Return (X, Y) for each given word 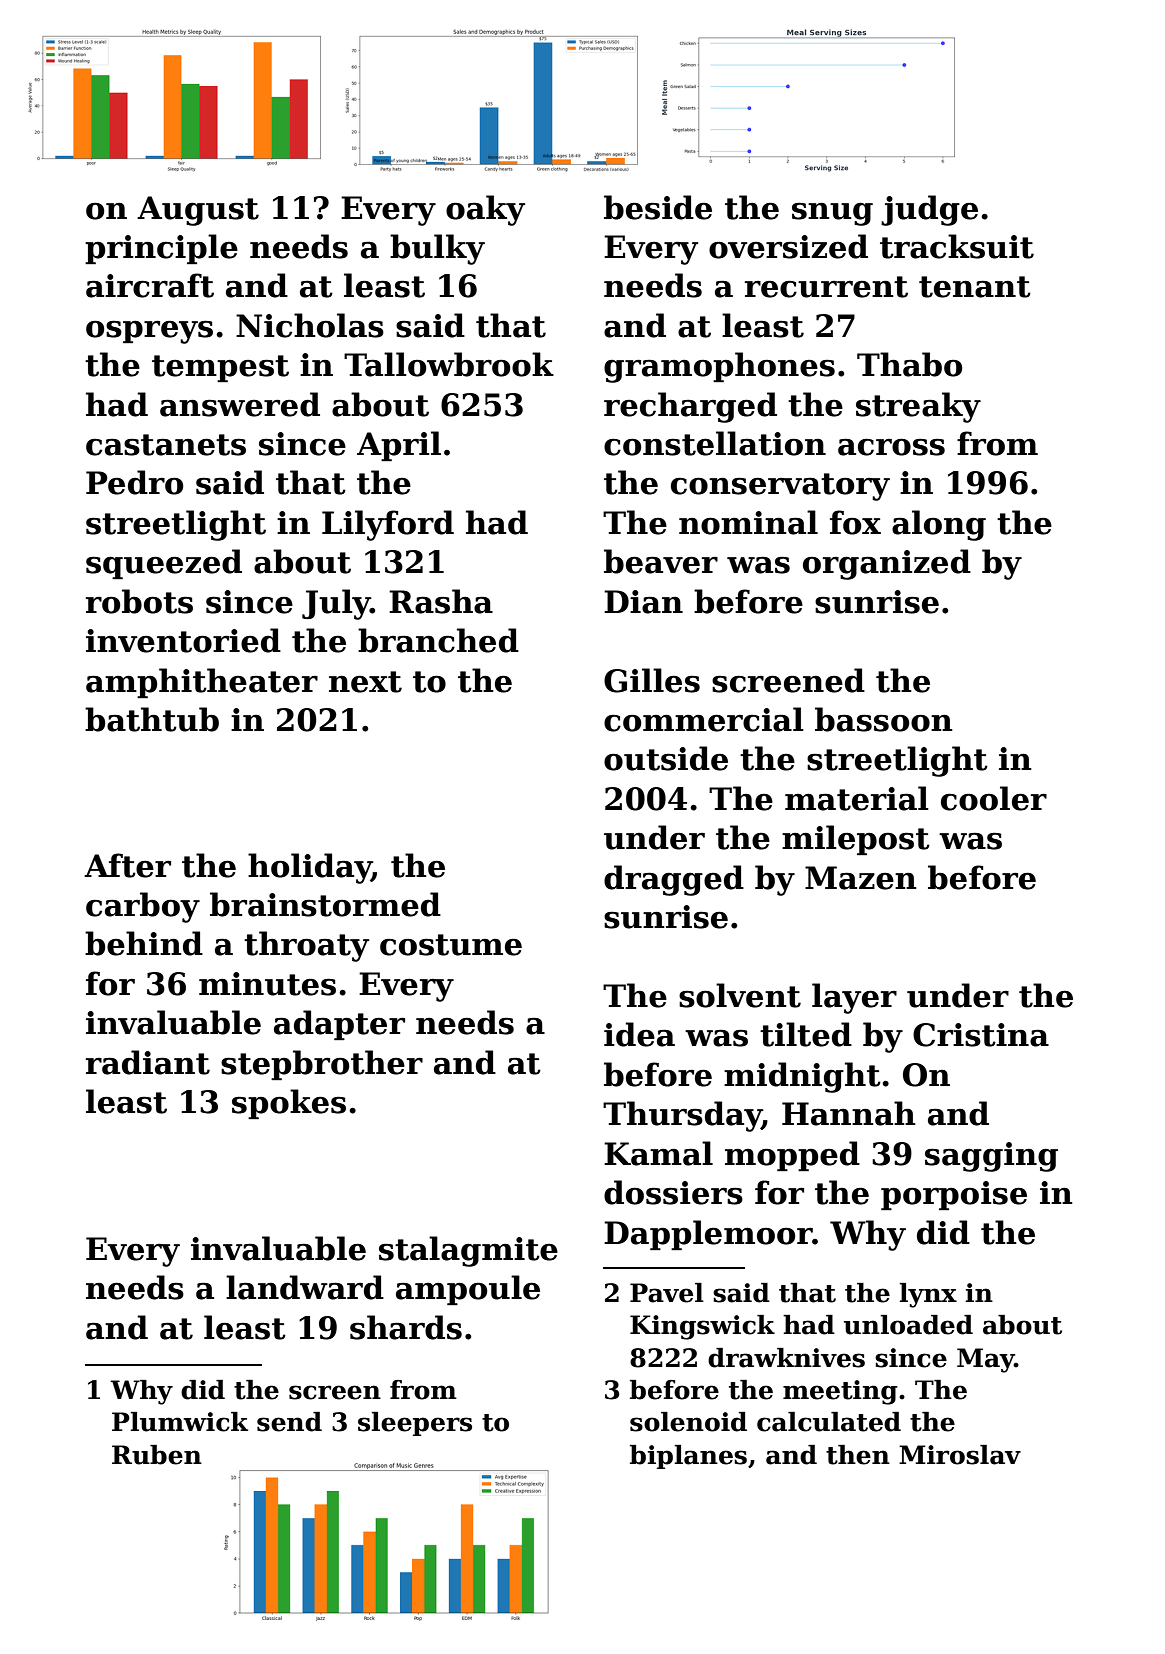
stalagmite (468, 1251)
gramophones (719, 367)
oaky (486, 210)
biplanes (688, 1457)
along (939, 525)
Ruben (157, 1455)
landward (305, 1287)
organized (887, 564)
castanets (166, 445)
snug (832, 214)
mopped (792, 1156)
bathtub (152, 719)
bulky (437, 249)
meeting (840, 1392)
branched (438, 640)
